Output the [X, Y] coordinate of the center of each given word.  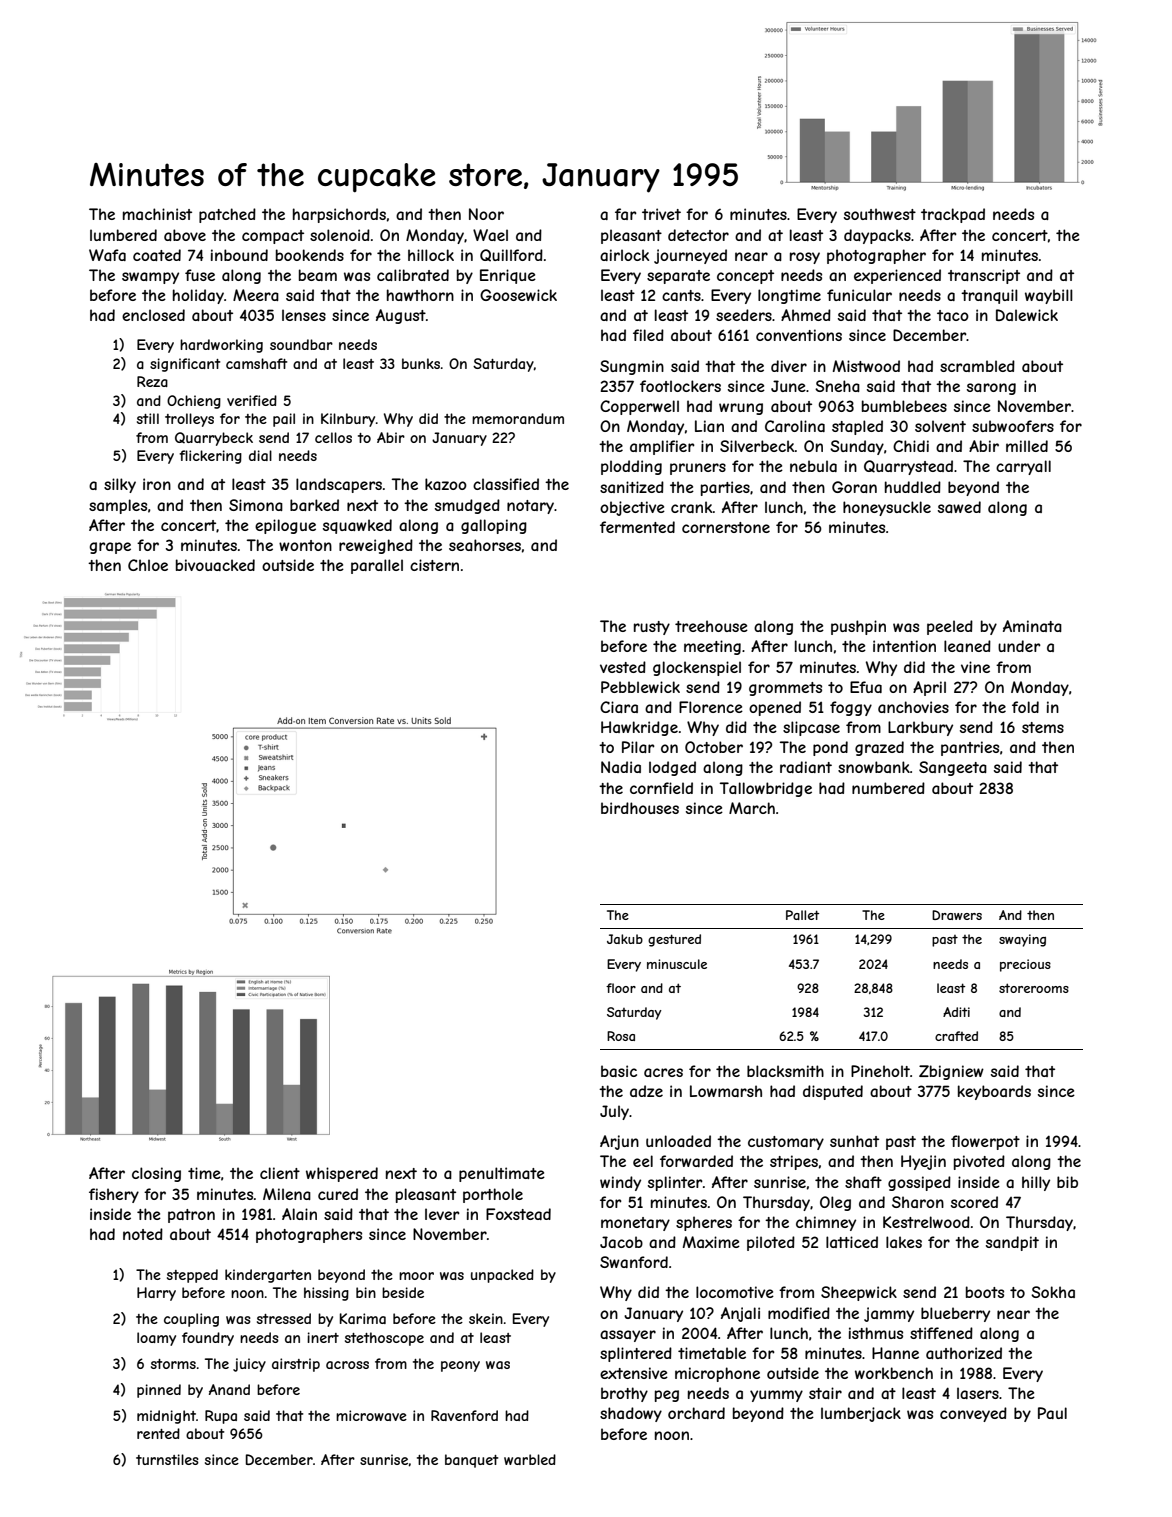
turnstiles [167, 1459]
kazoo [446, 484]
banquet [471, 1461]
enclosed [153, 315]
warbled [530, 1459]
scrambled [977, 366]
